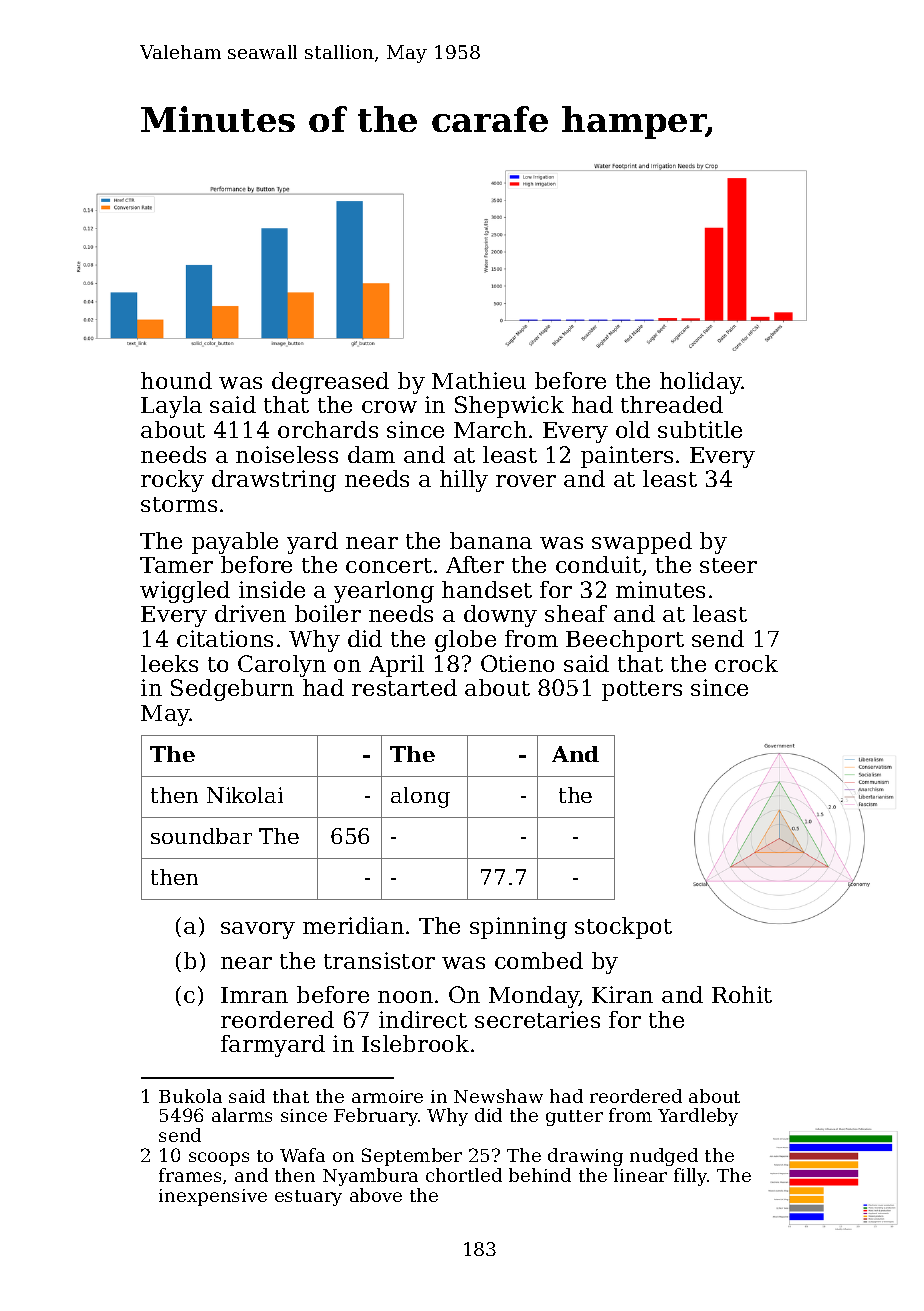 This page has height=1311, width=924. Describe the element at coordinates (517, 663) in the page. I see `Otieno` at that location.
